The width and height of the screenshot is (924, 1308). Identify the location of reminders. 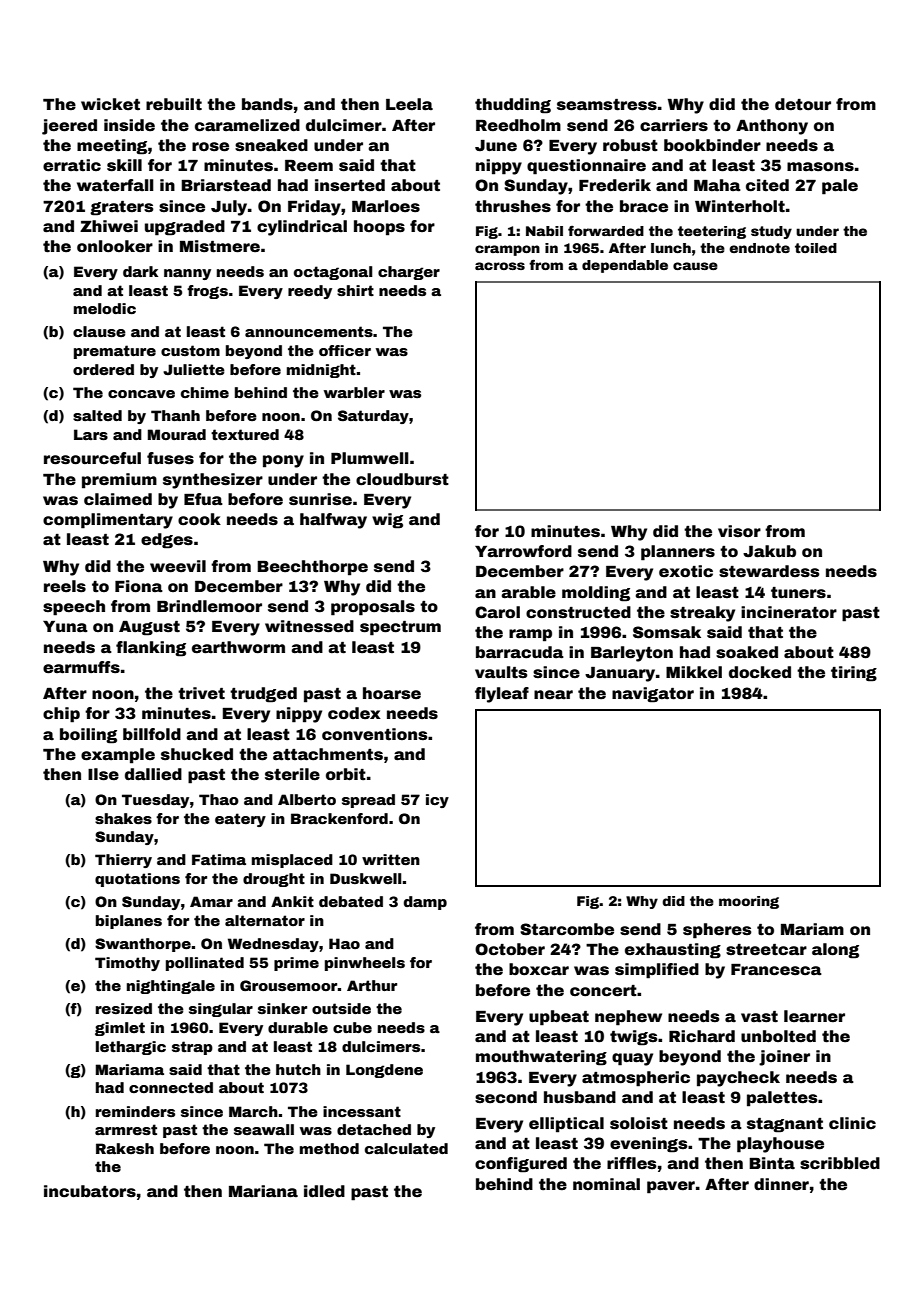
(135, 1111).
